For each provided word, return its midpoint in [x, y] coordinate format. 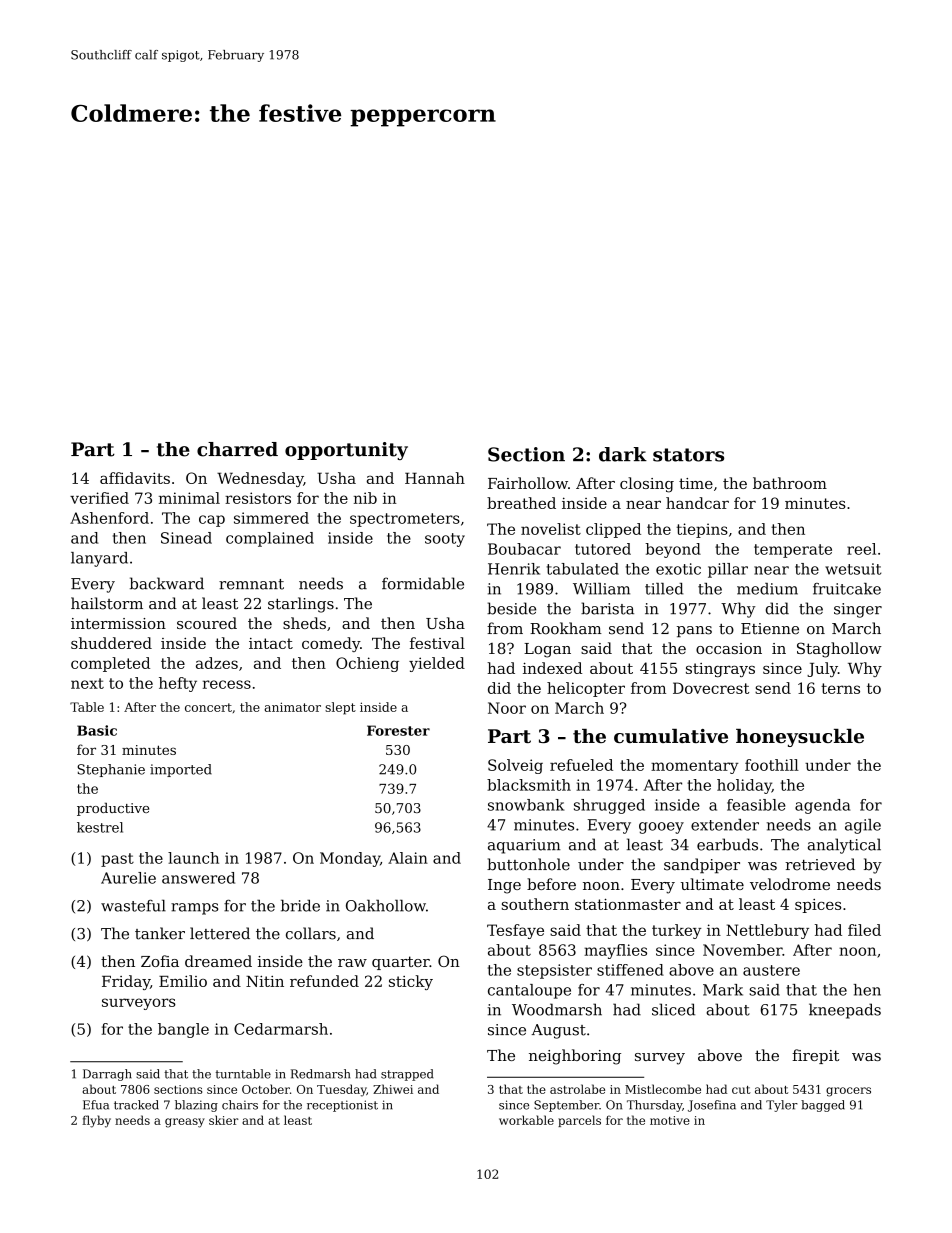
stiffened [630, 970]
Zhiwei [393, 1089]
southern [535, 904]
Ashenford [109, 518]
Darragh [107, 1075]
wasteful [133, 905]
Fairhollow [528, 483]
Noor [507, 708]
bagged [823, 1106]
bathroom [790, 483]
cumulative [671, 736]
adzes [217, 663]
